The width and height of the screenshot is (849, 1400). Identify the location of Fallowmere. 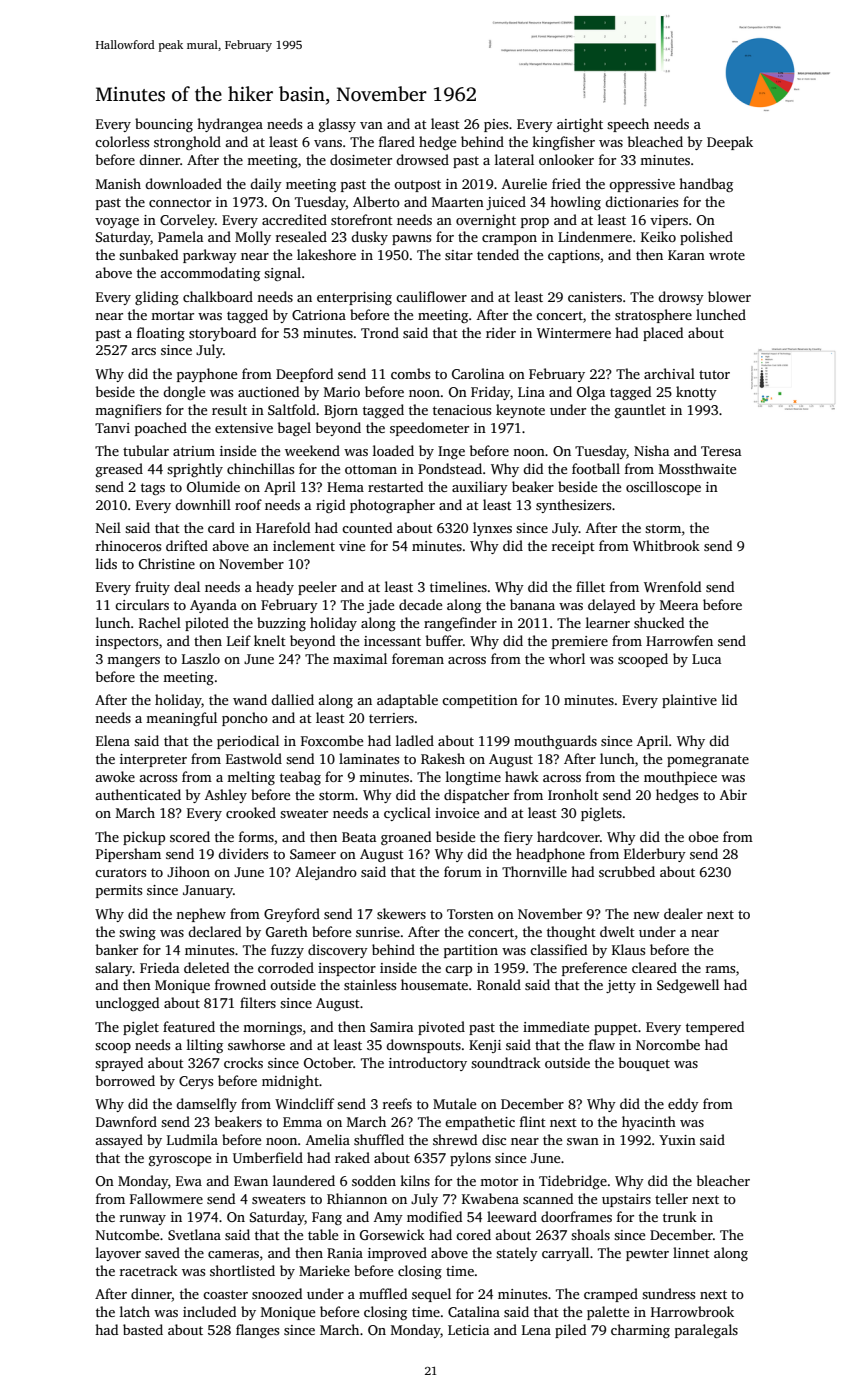
(166, 1198).
